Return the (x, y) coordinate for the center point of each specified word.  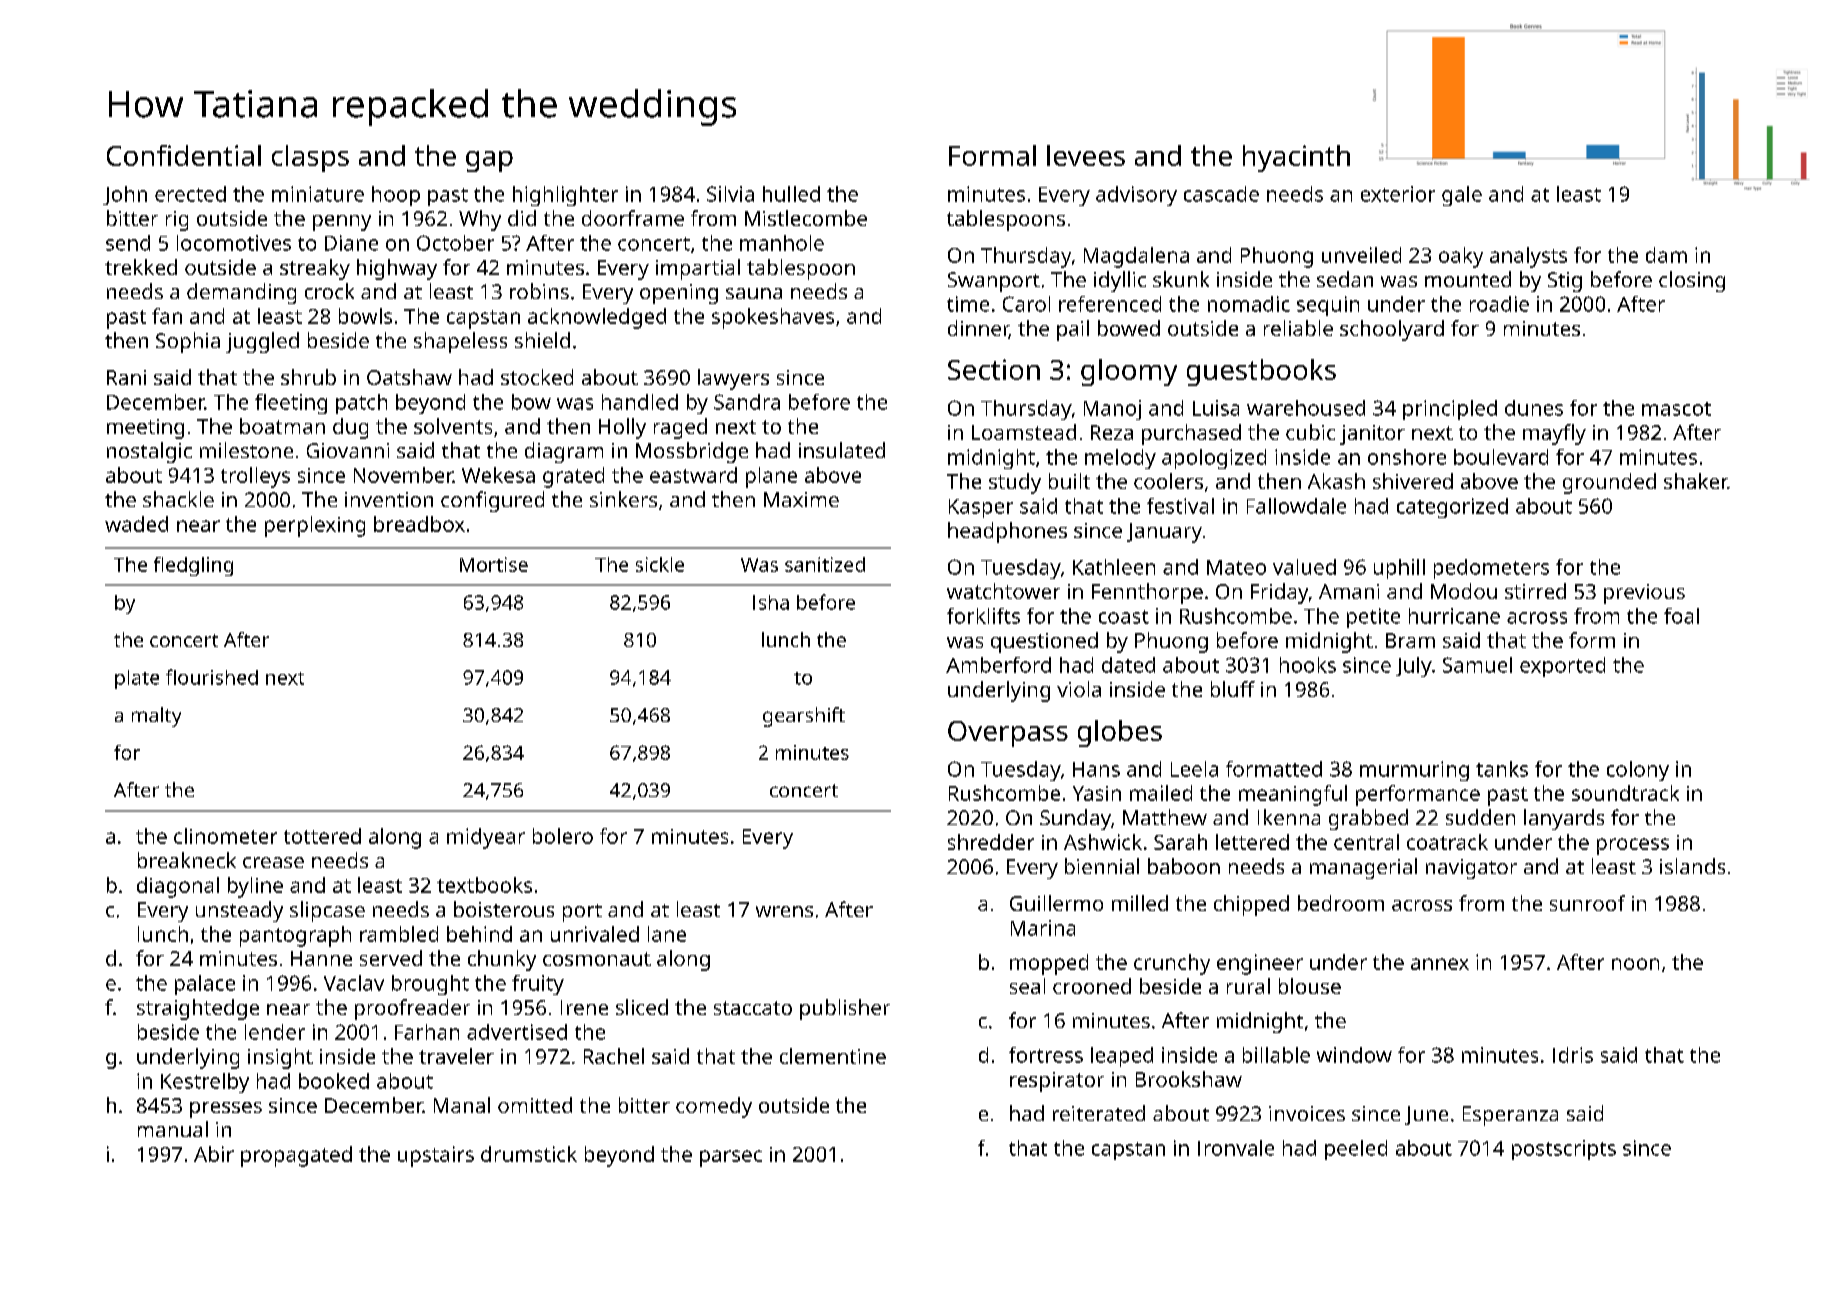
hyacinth (1296, 158)
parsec (731, 1158)
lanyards (1564, 819)
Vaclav (354, 983)
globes (1120, 733)
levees (1086, 155)
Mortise (494, 564)
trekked (141, 267)
